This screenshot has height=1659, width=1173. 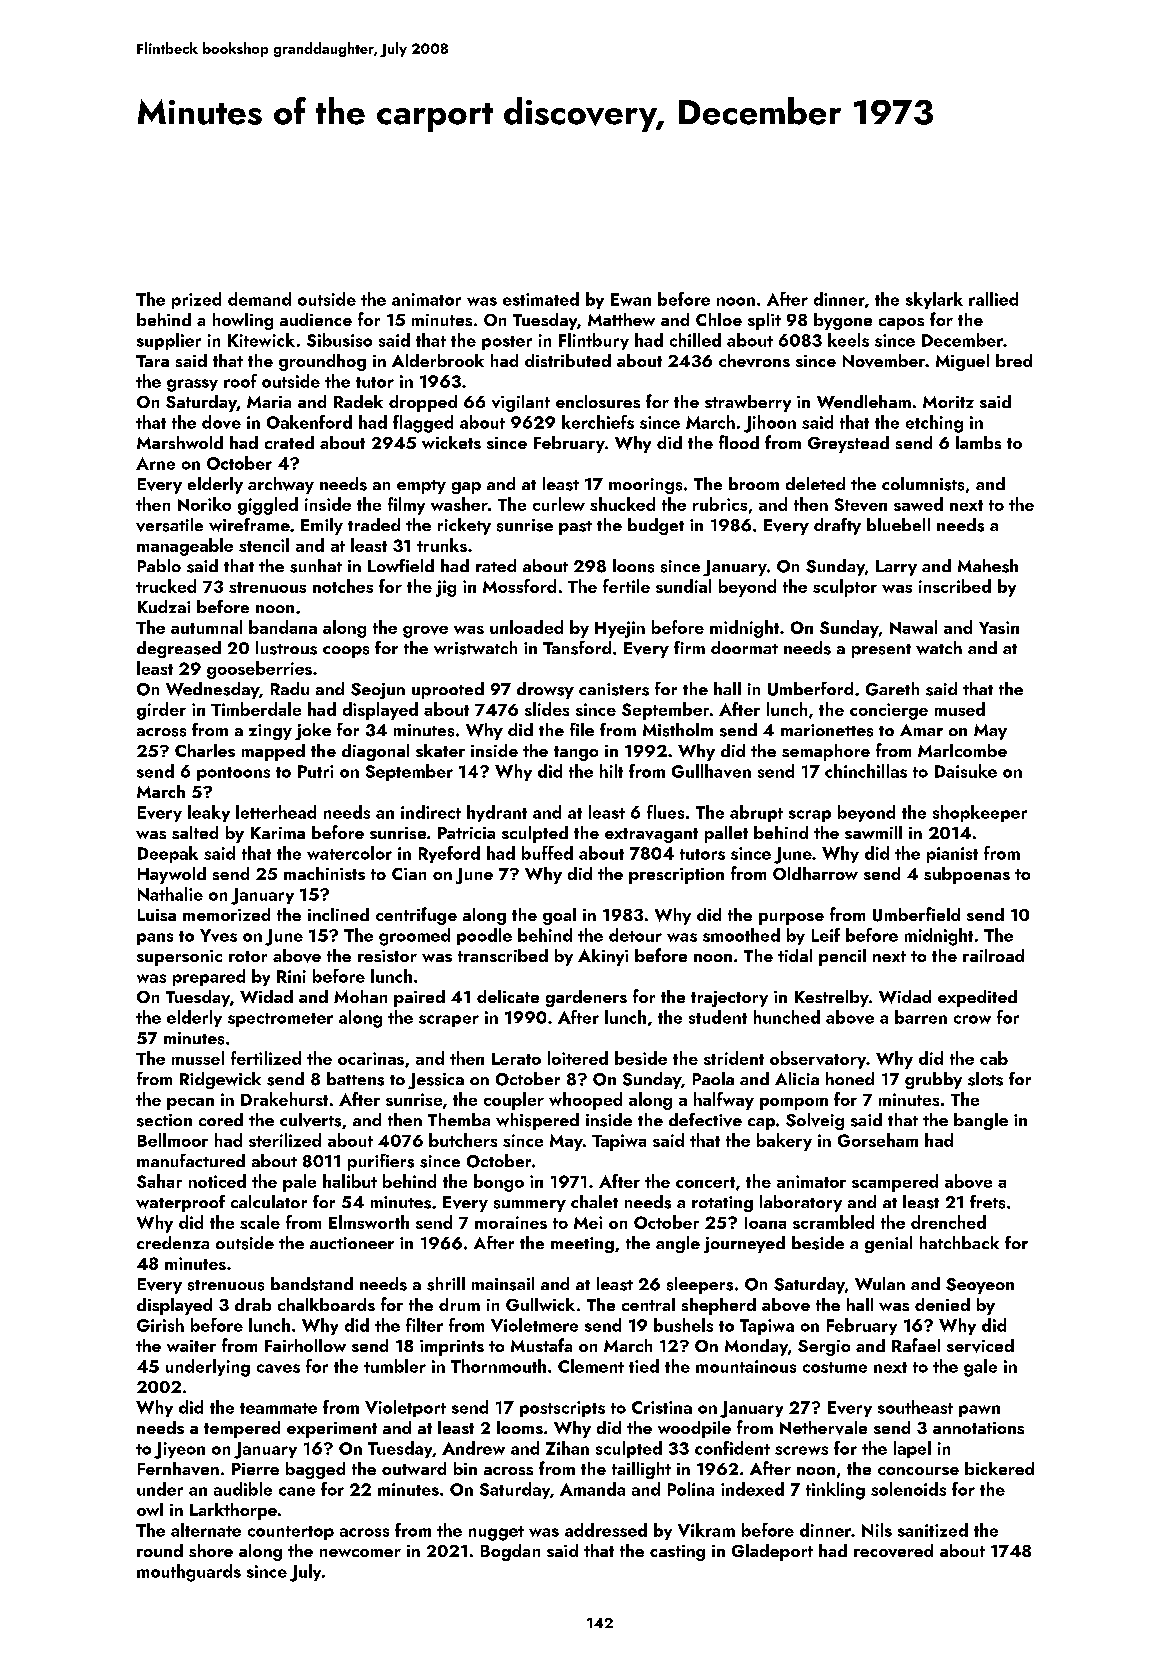 What do you see at coordinates (934, 300) in the screenshot?
I see `skylark` at bounding box center [934, 300].
